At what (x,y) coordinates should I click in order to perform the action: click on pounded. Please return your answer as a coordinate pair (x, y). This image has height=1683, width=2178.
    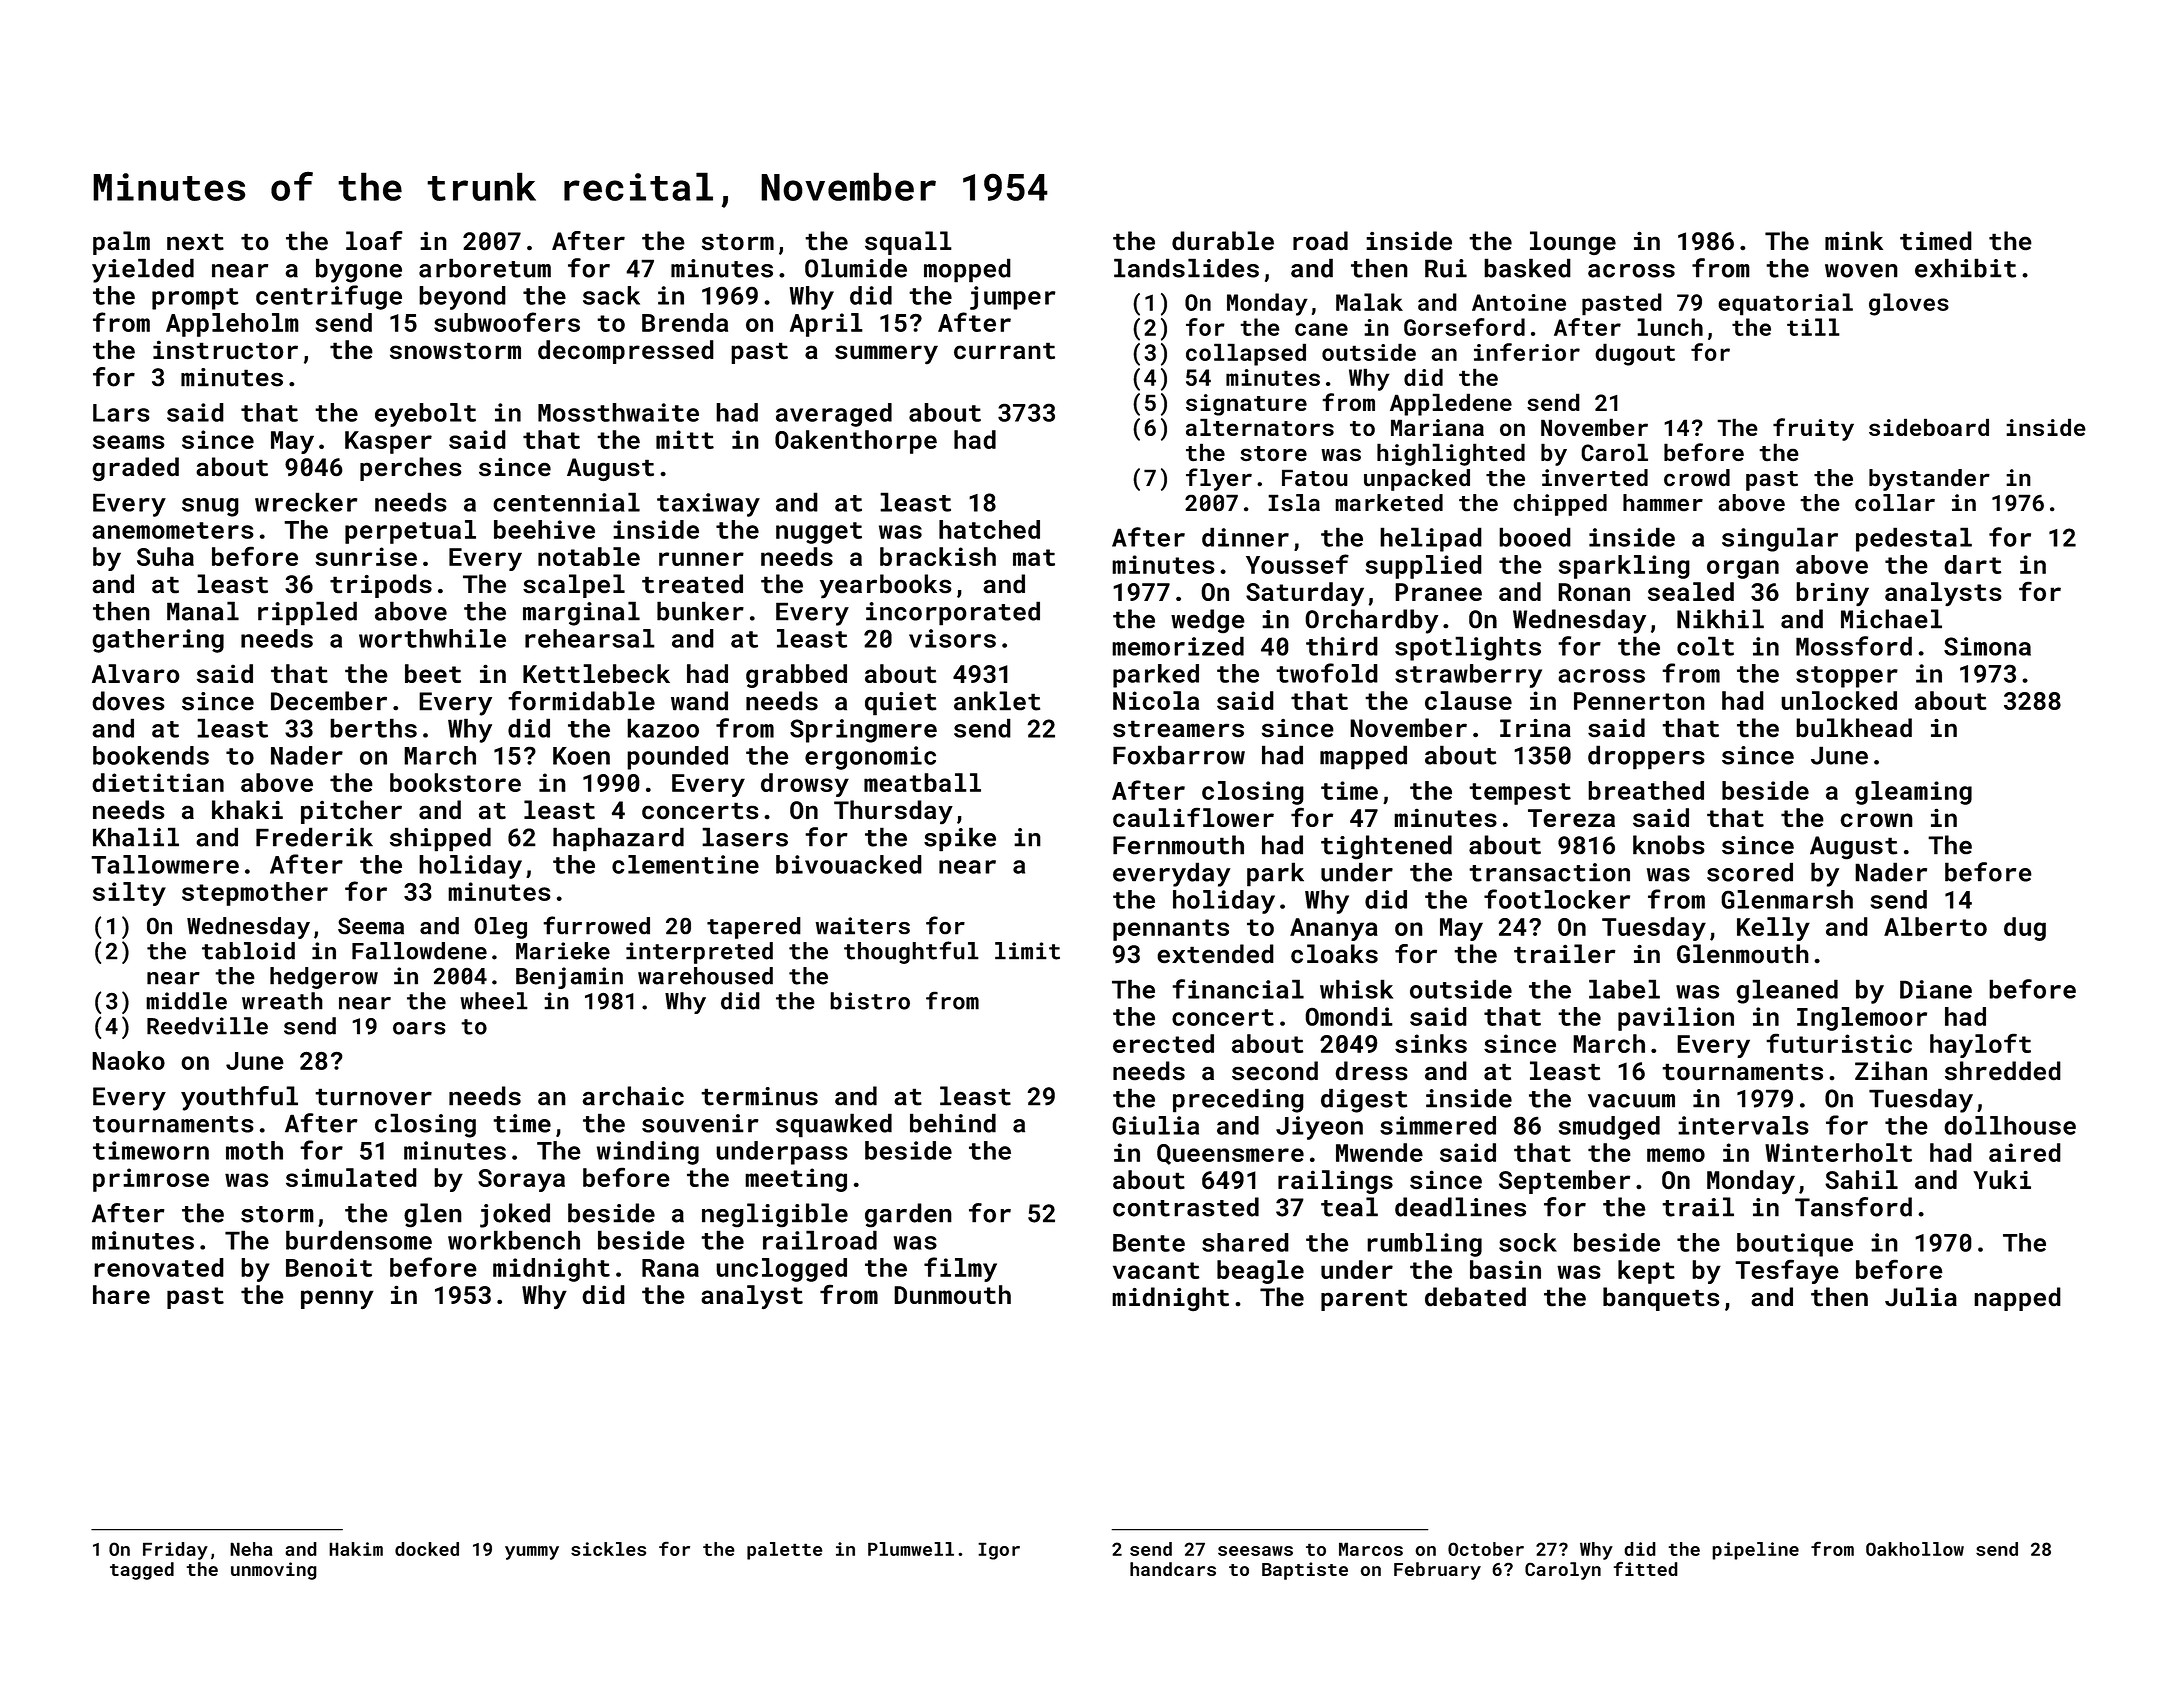
    Looking at the image, I should click on (677, 758).
